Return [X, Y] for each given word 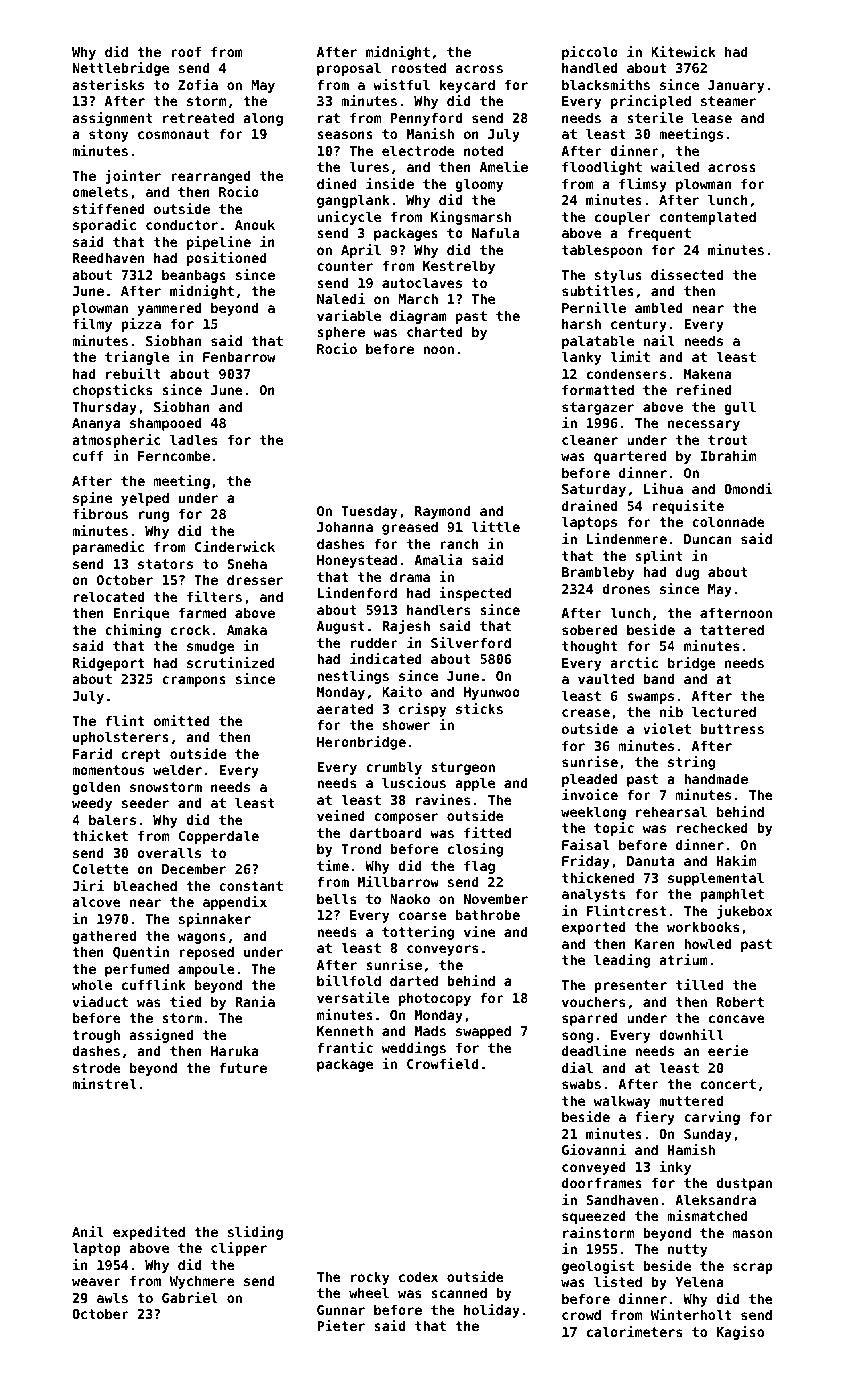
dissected [687, 274]
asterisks [108, 84]
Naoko [410, 898]
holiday [492, 1311]
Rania [255, 1001]
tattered [732, 629]
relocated [109, 596]
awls [112, 1297]
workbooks [703, 926]
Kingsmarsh [471, 218]
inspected [475, 594]
